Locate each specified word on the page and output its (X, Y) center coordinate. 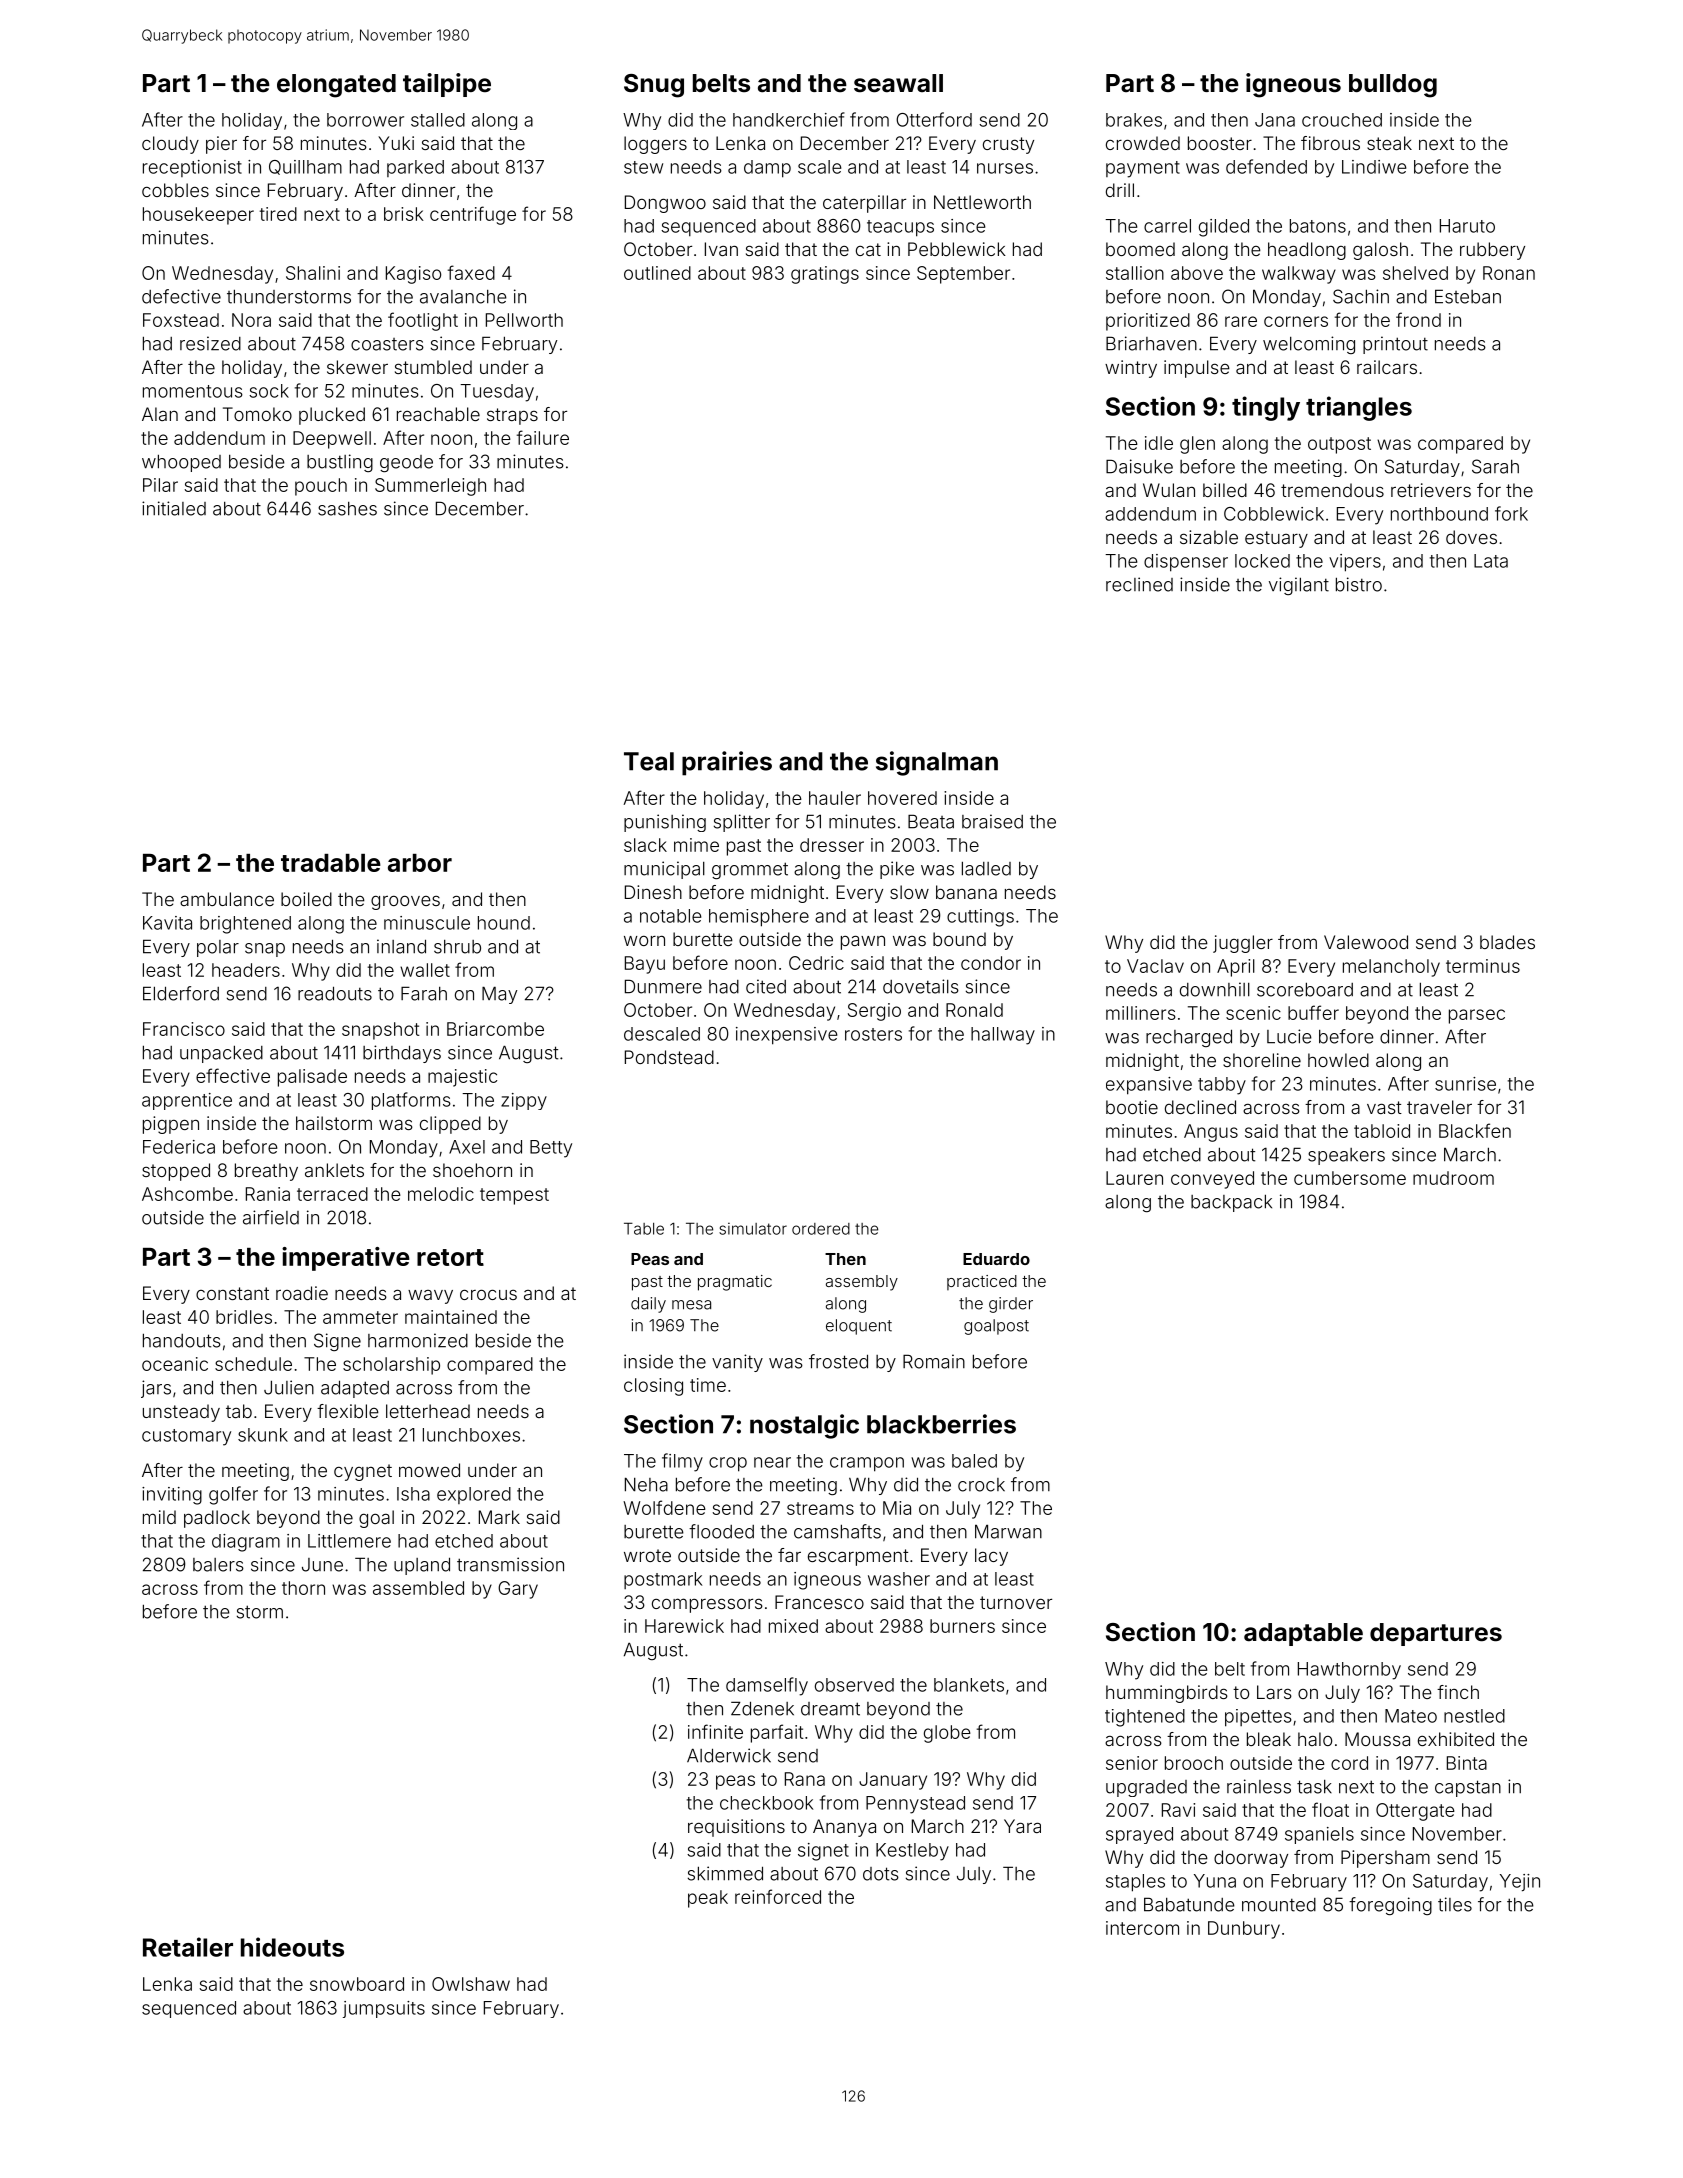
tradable (331, 863)
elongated (336, 86)
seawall (898, 83)
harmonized (418, 1340)
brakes (1134, 120)
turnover (1016, 1602)
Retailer (188, 1947)
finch (1458, 1692)
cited (766, 986)
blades (1507, 942)
